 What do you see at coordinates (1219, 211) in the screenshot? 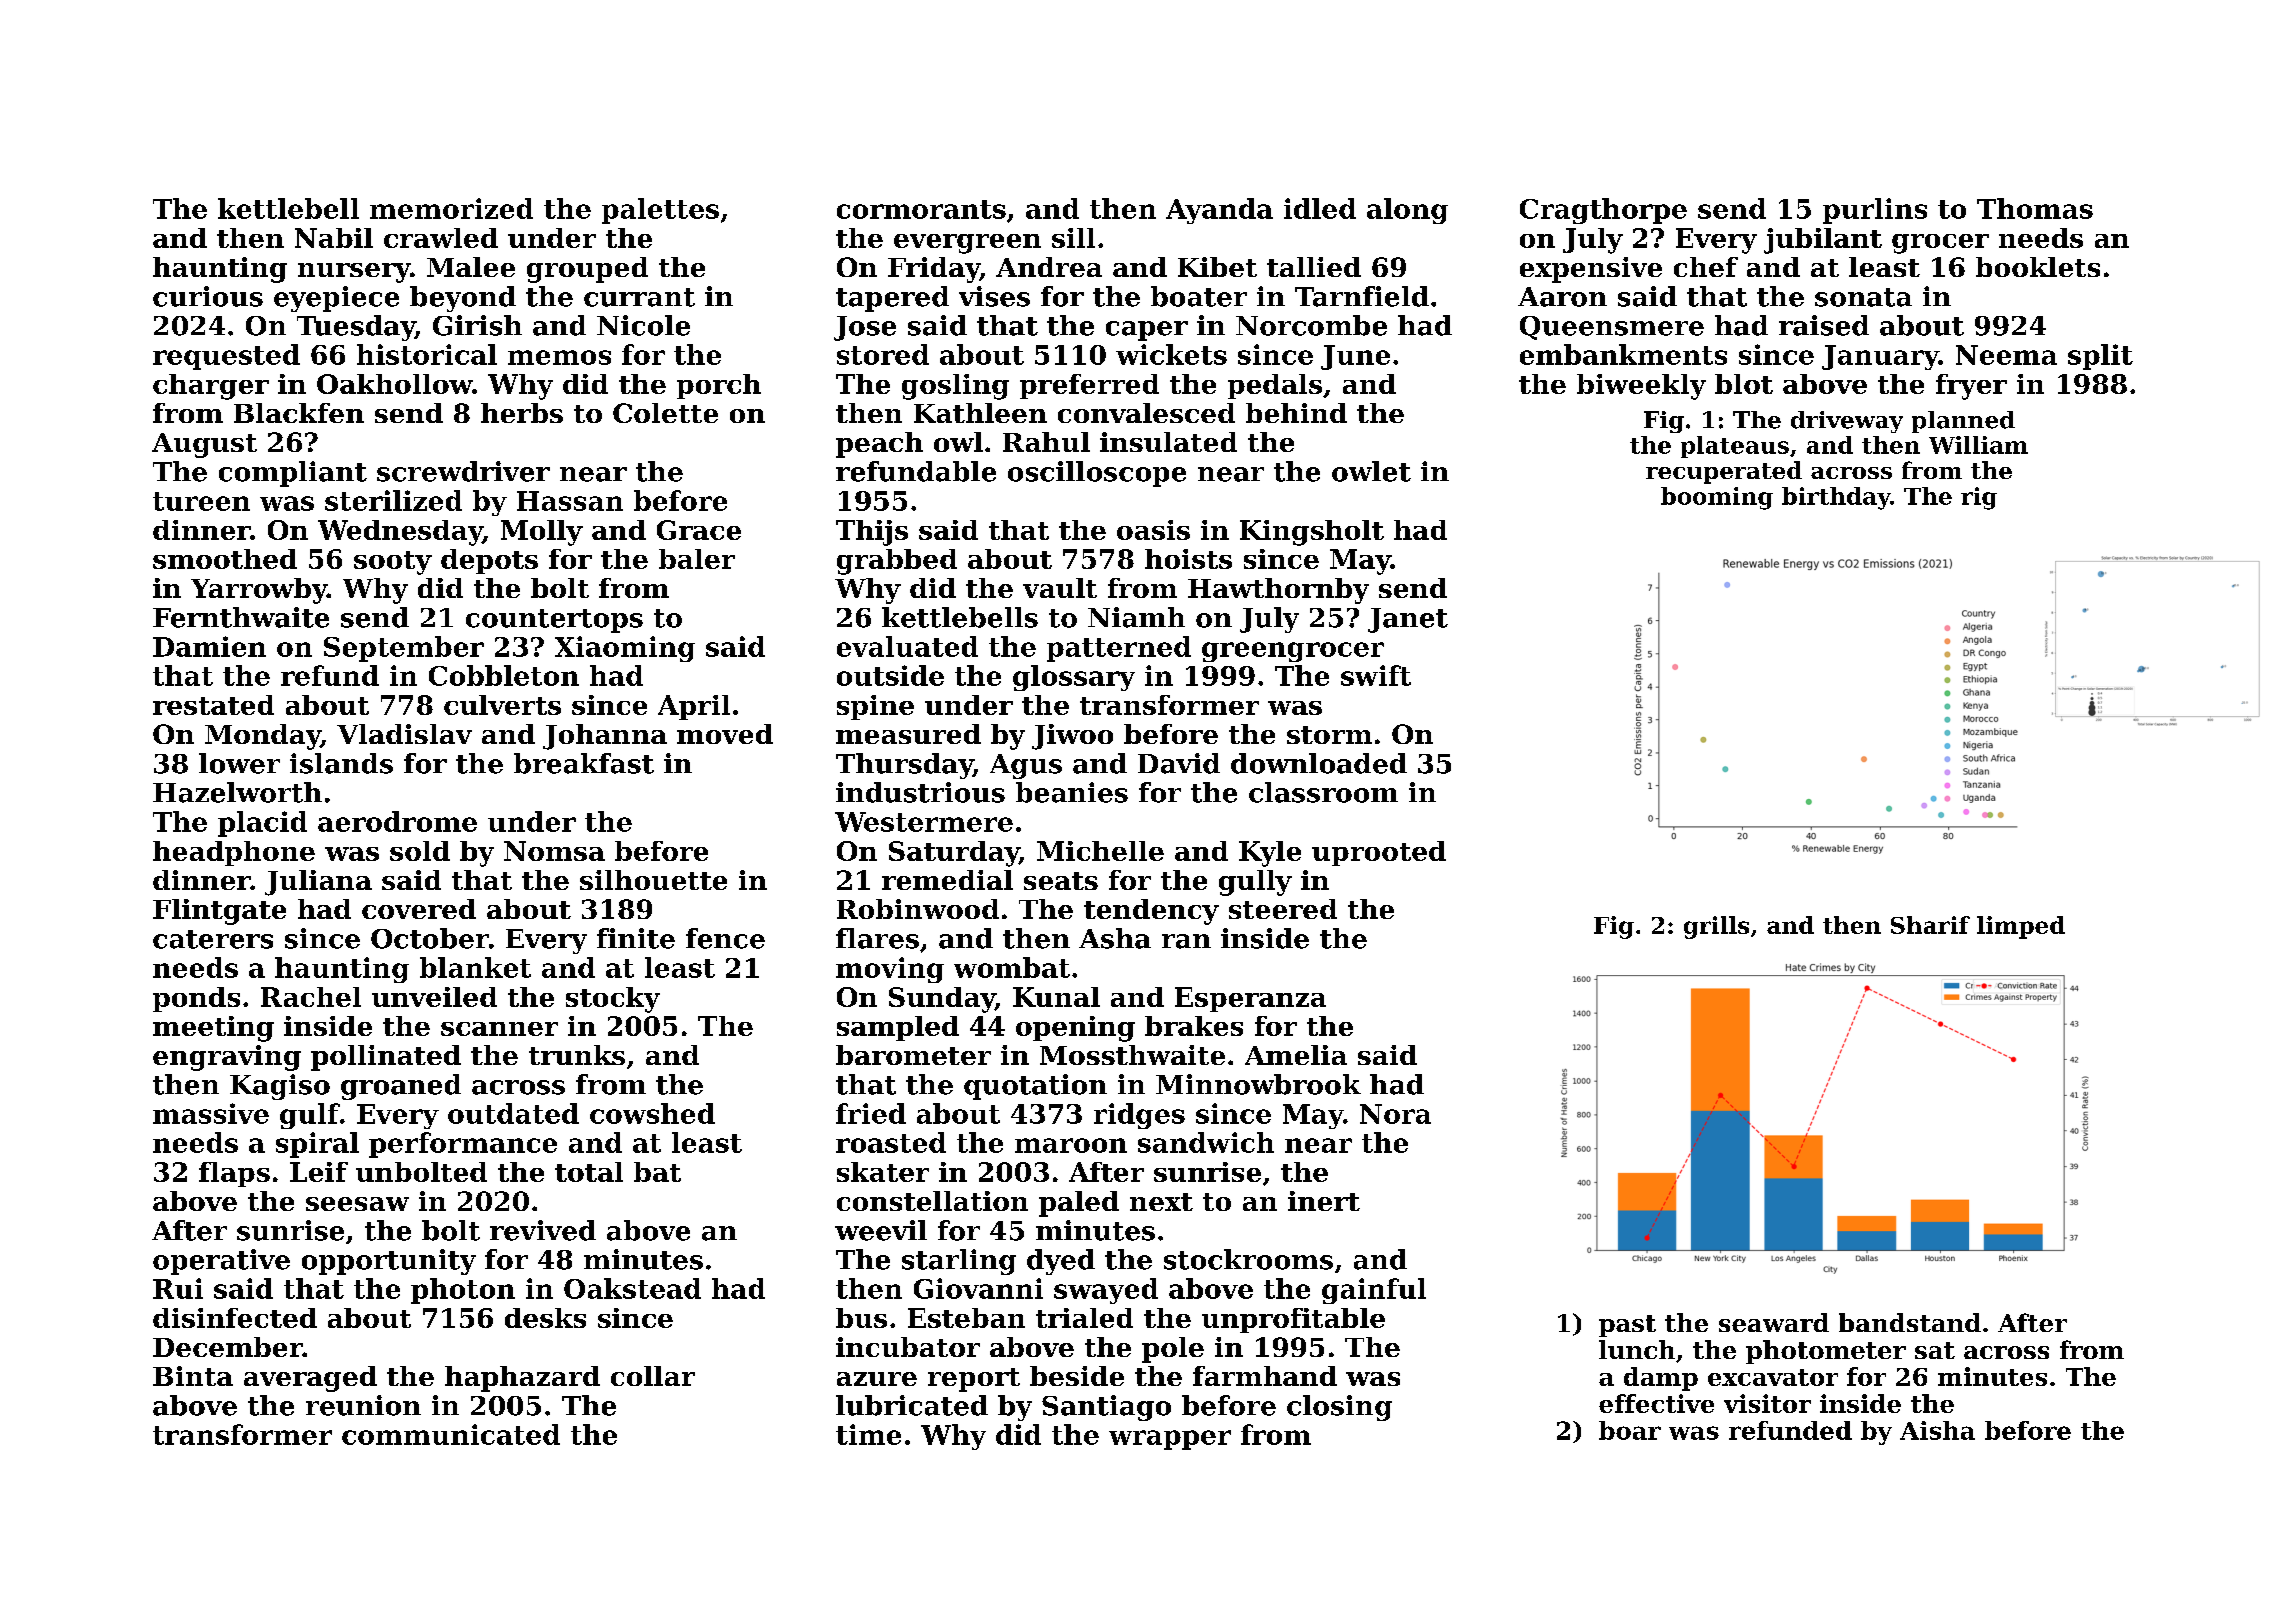
I see `Ayanda` at bounding box center [1219, 211].
